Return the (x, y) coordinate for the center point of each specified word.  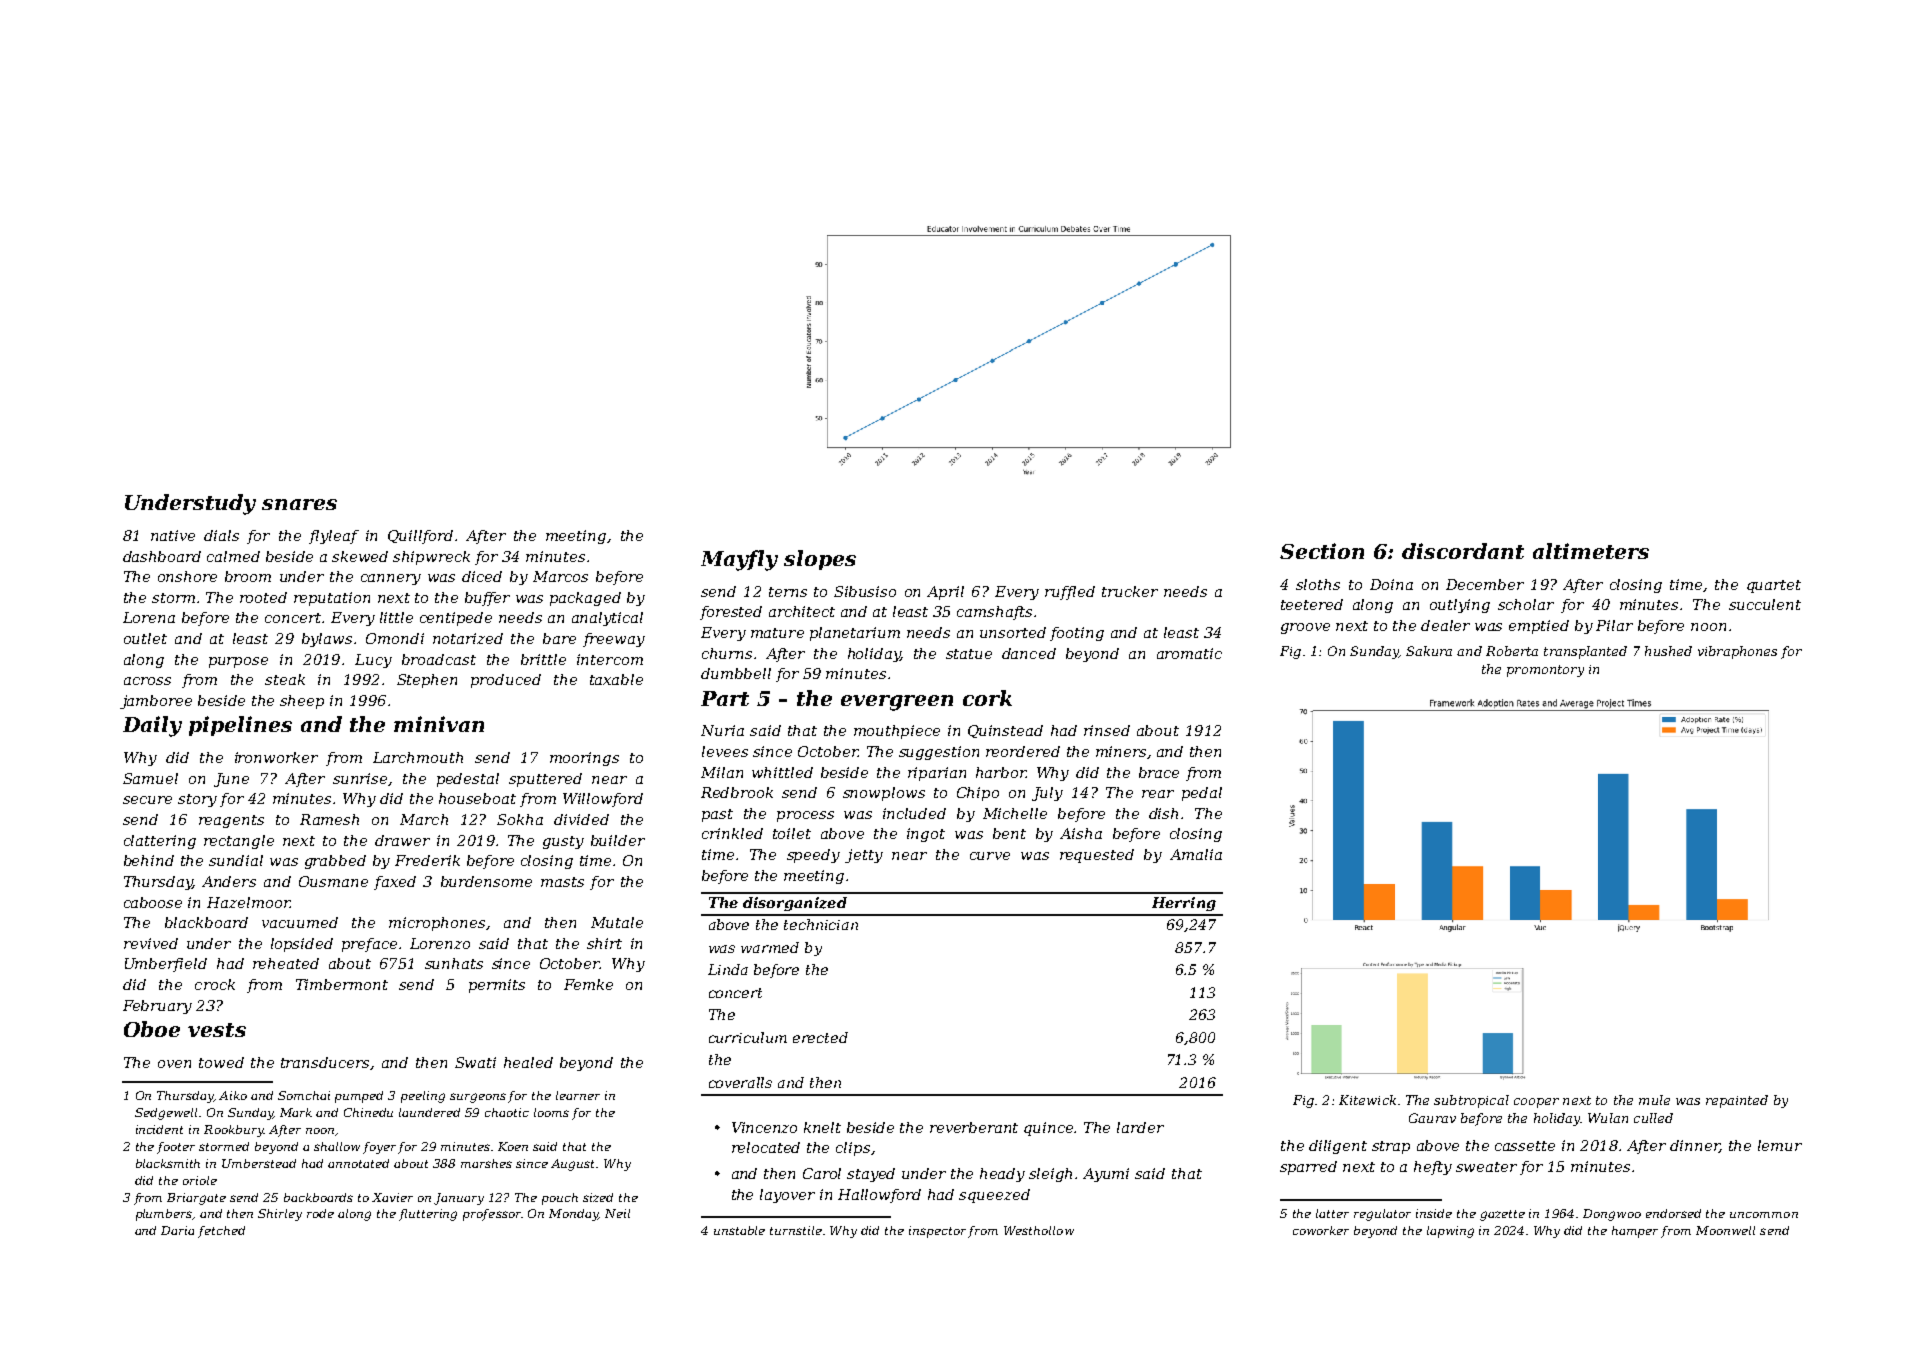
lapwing (1450, 1232)
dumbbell (736, 673)
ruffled (1070, 593)
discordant (1463, 551)
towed (221, 1062)
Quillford (420, 537)
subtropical (1471, 1101)
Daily (152, 726)
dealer (1445, 625)
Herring (1184, 904)
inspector (937, 1232)
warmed (770, 947)
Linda (728, 969)
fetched (221, 1232)
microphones (437, 924)
